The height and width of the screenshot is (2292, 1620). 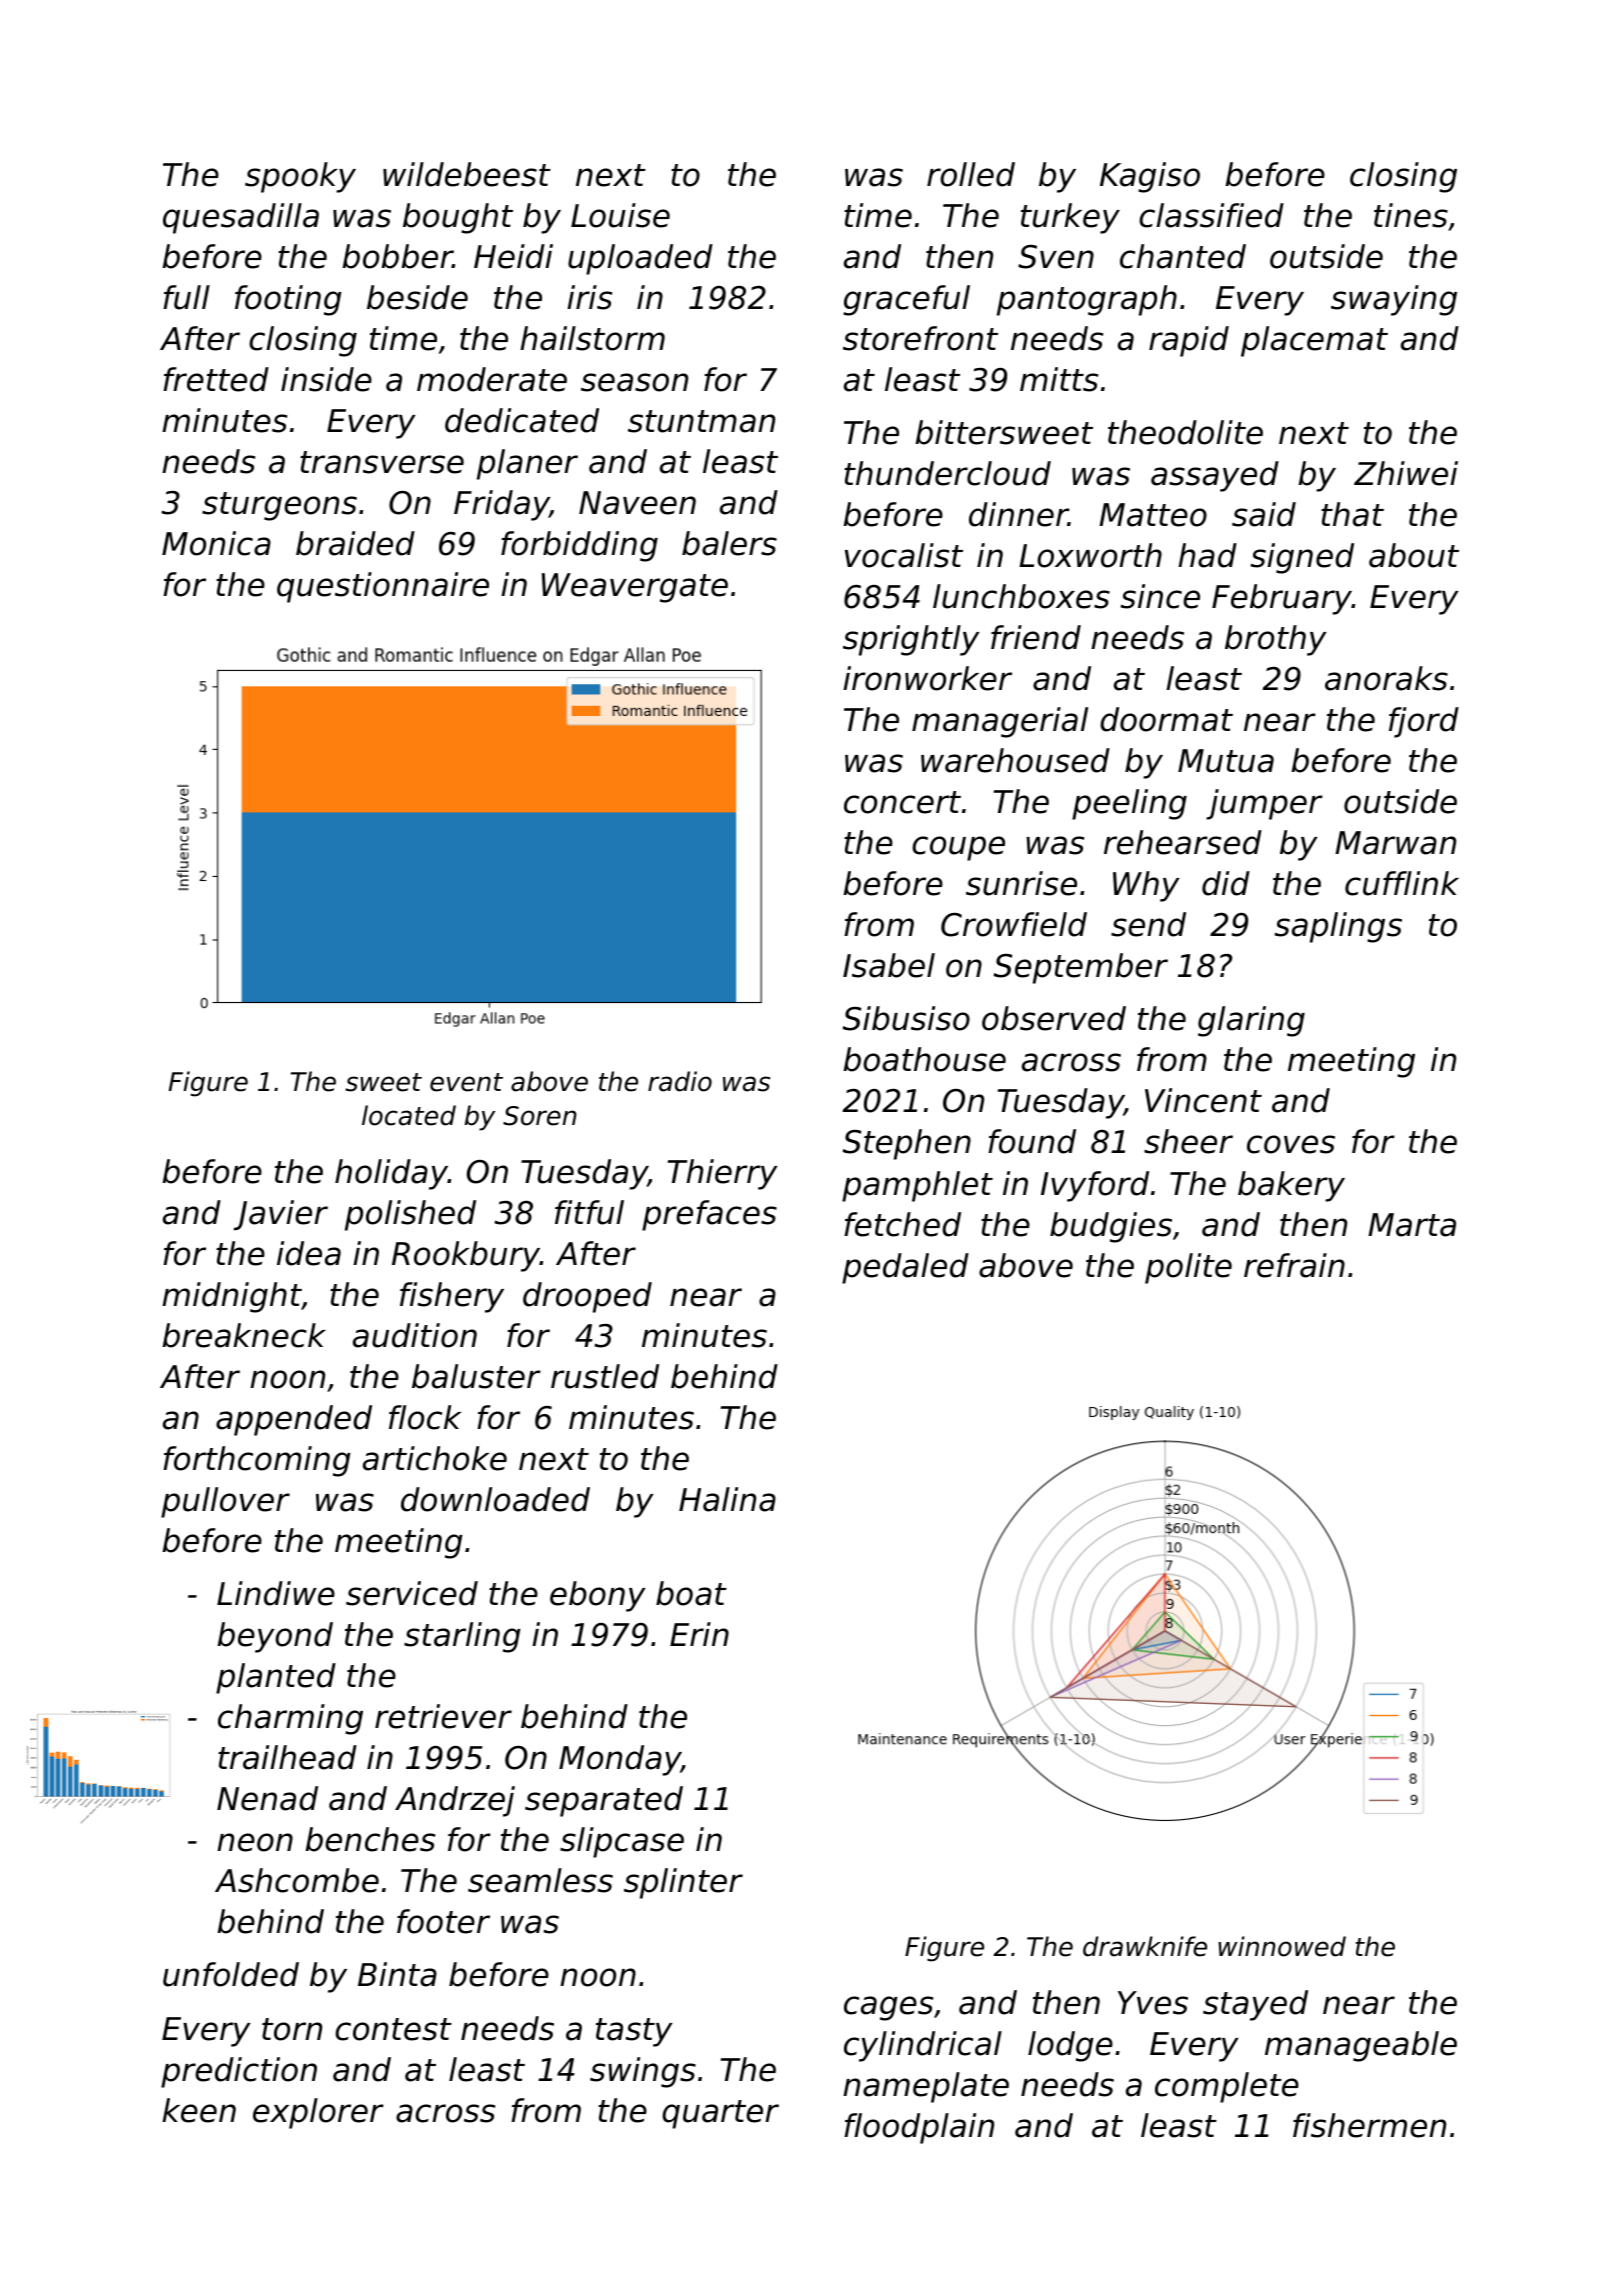 I want to click on rustled, so click(x=605, y=1376).
